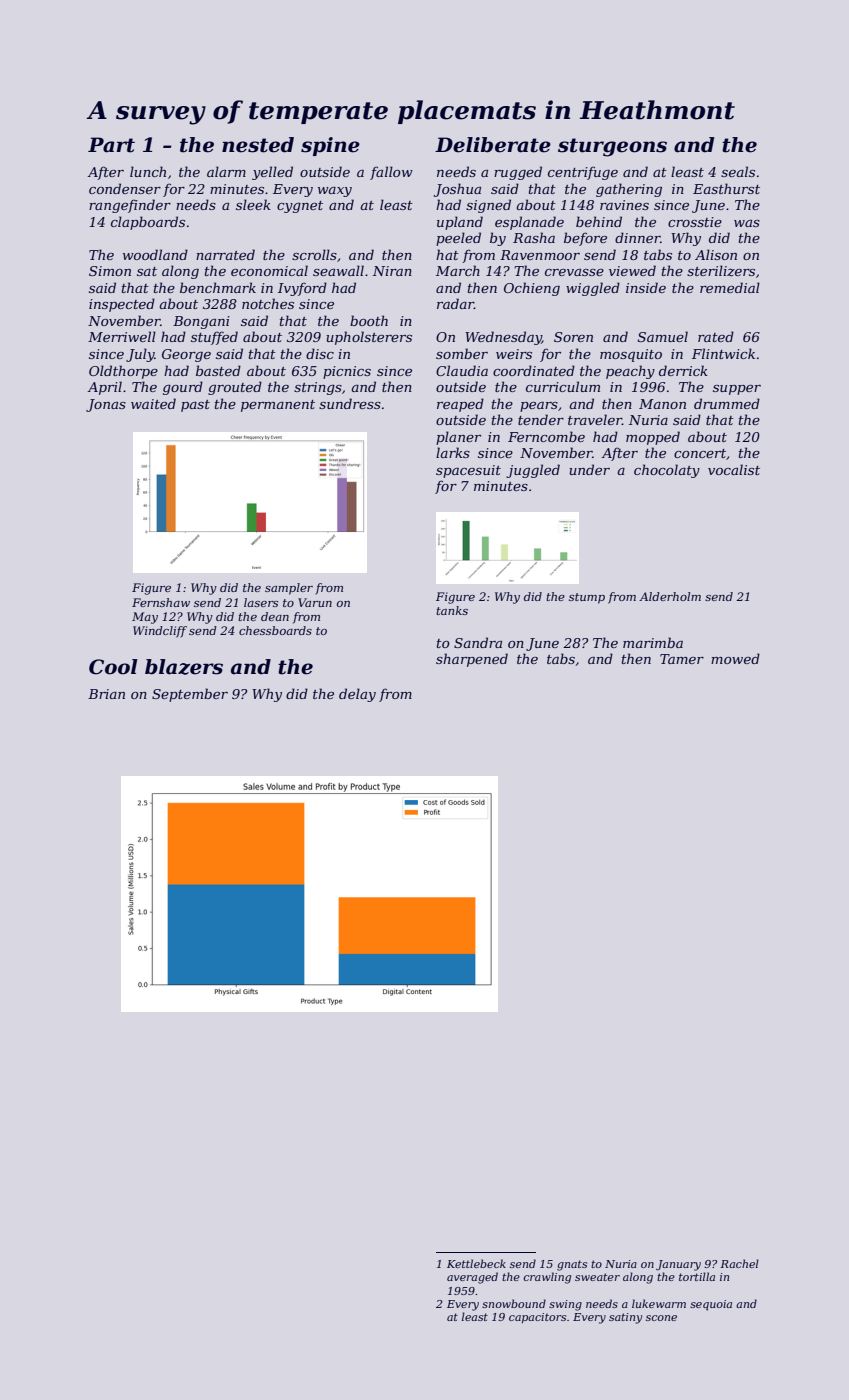 The width and height of the document is (849, 1400). I want to click on spine, so click(330, 146).
